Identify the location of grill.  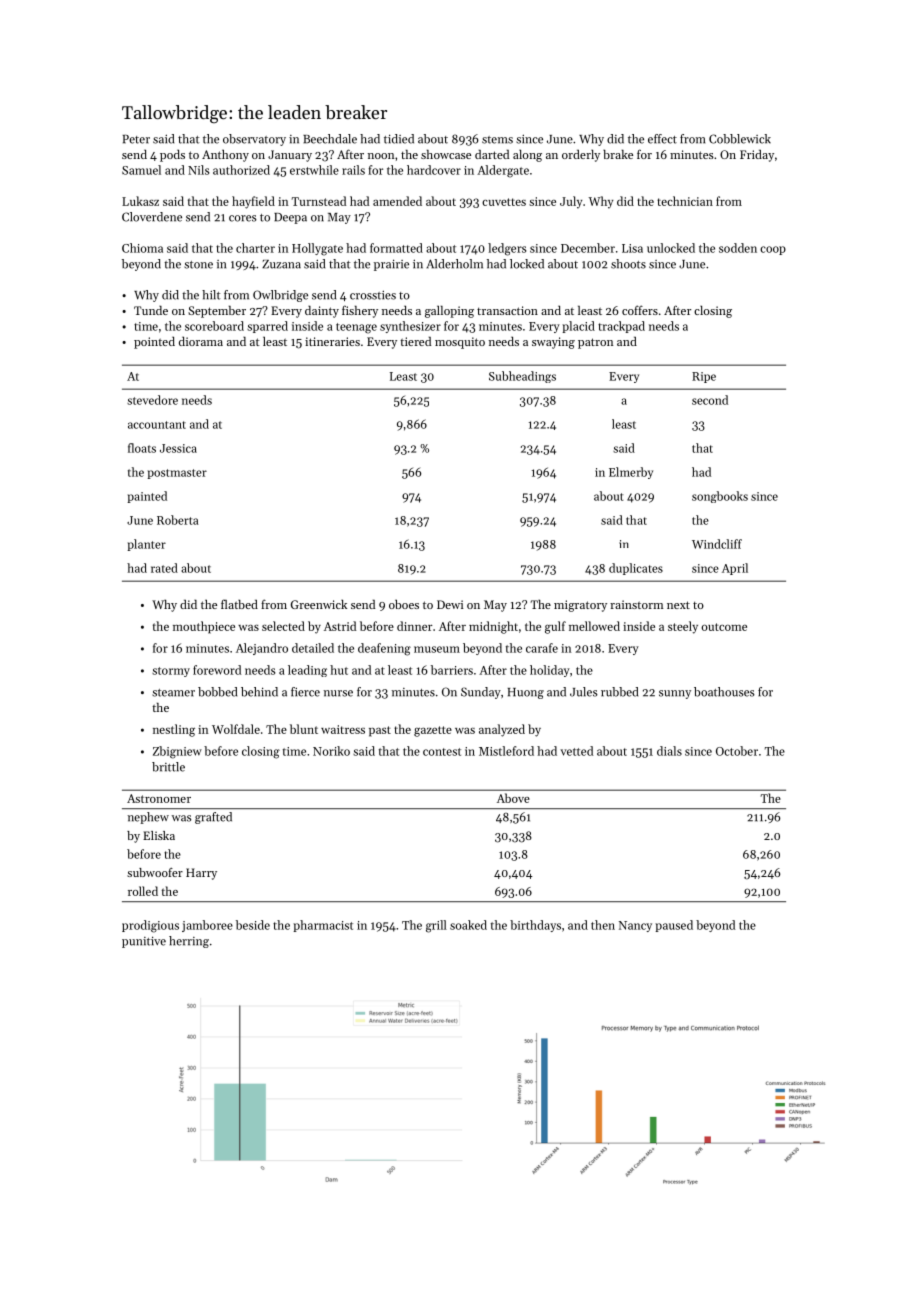
(436, 926).
